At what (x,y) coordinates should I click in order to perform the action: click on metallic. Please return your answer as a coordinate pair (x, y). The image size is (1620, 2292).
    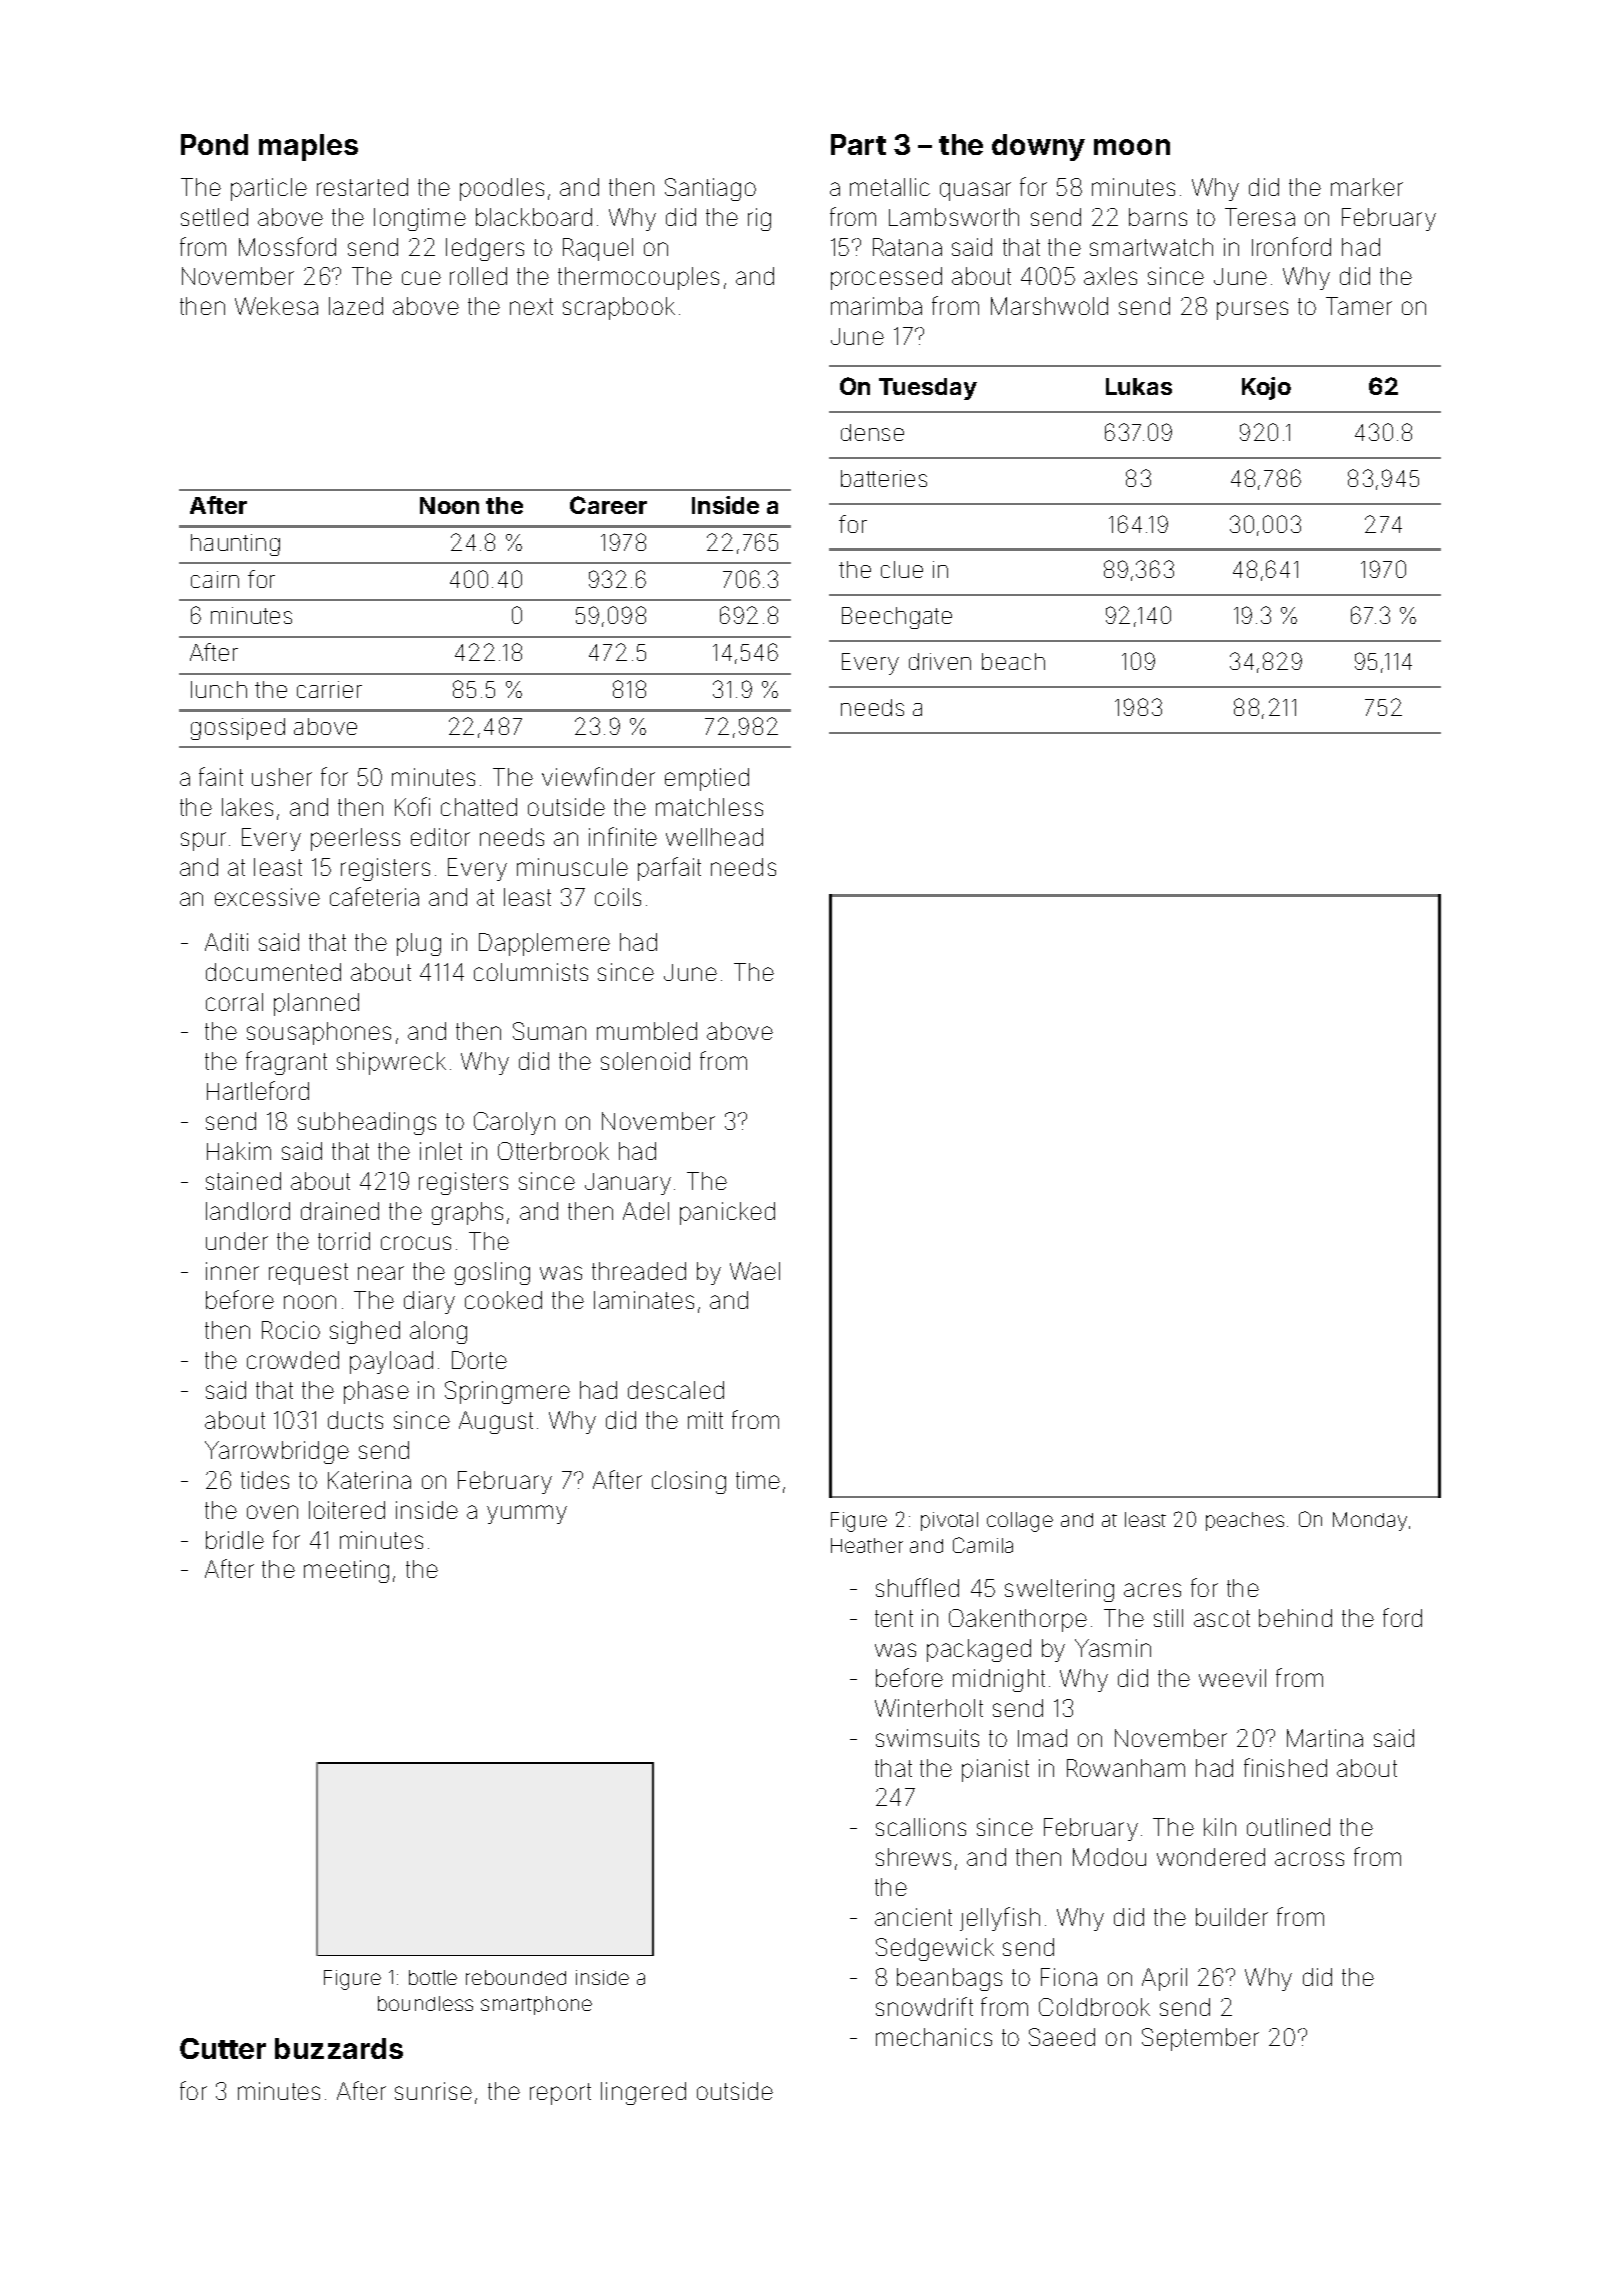
    Looking at the image, I should click on (890, 187).
